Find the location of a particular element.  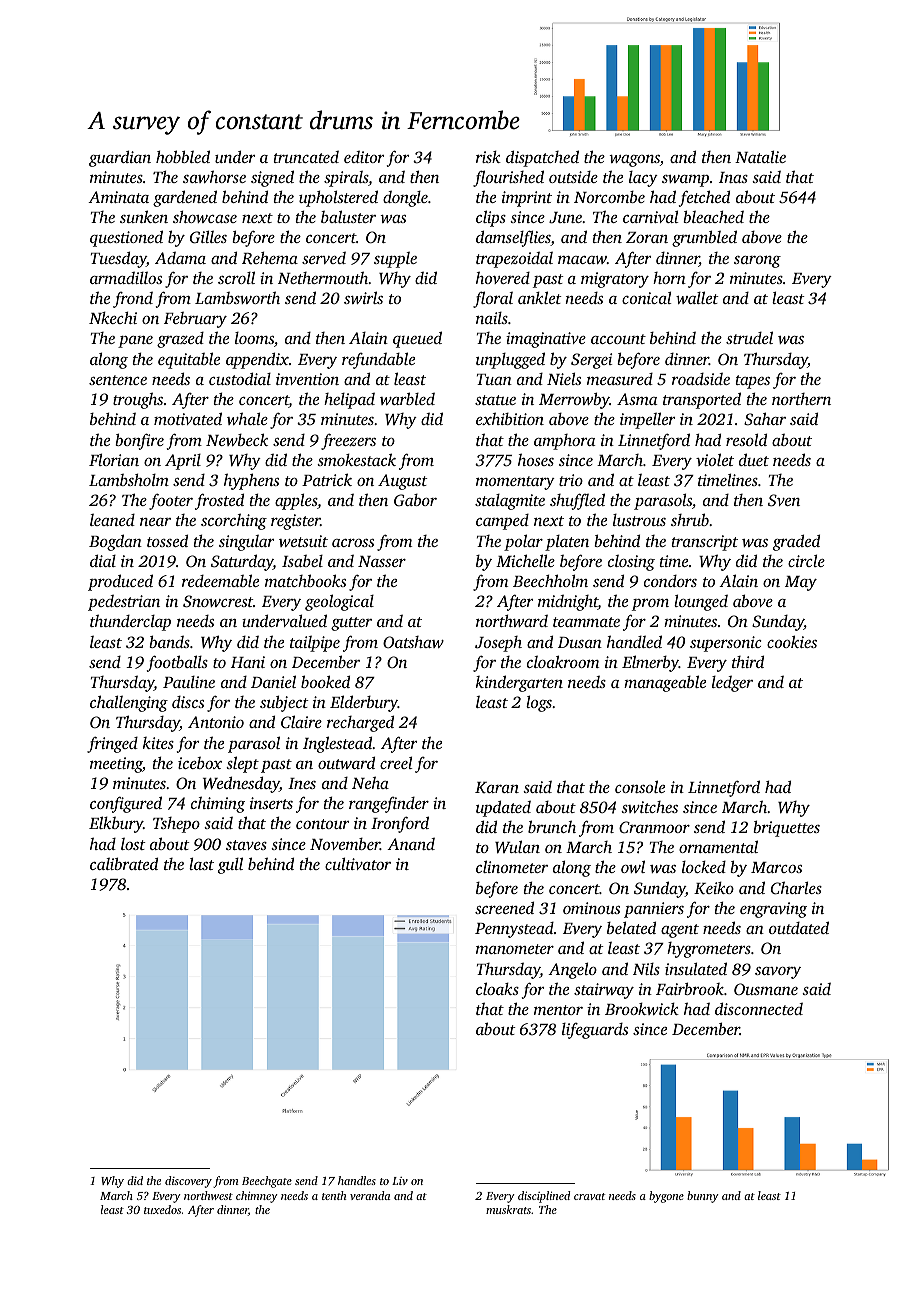

refundable is located at coordinates (378, 360).
